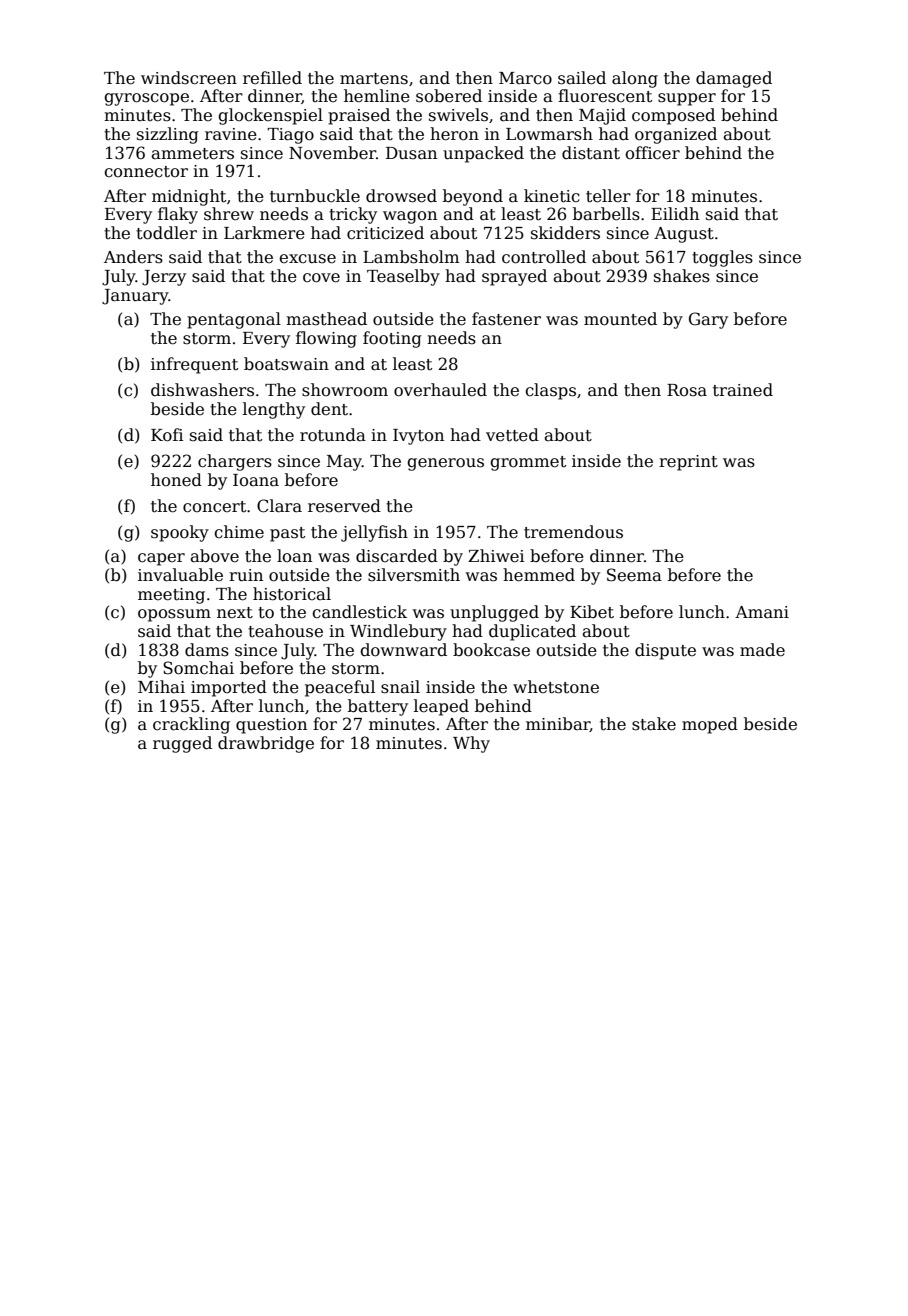 The image size is (908, 1316). Describe the element at coordinates (682, 276) in the screenshot. I see `shakes` at that location.
